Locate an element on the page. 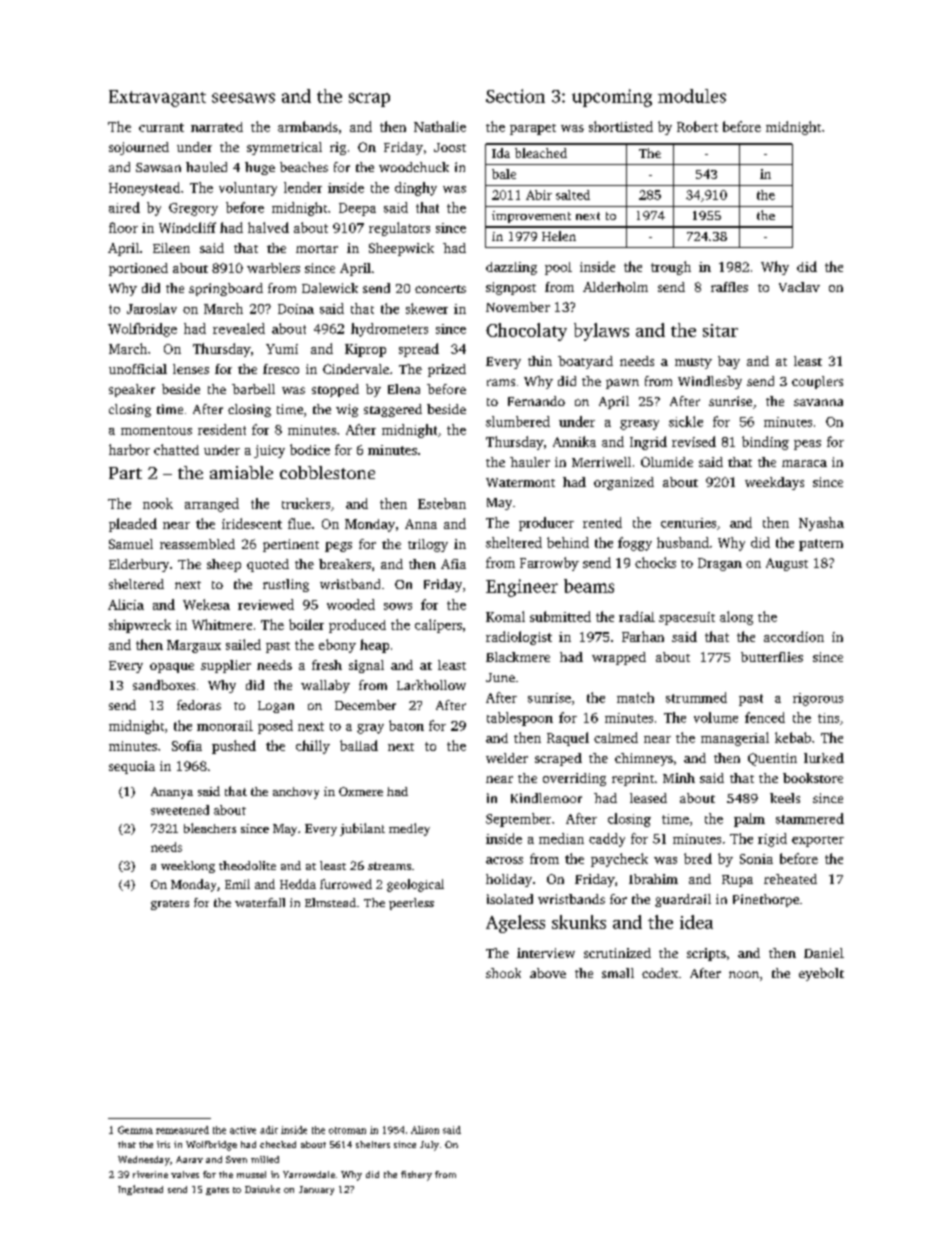 This page has width=952, height=1233. sequoia is located at coordinates (132, 767).
